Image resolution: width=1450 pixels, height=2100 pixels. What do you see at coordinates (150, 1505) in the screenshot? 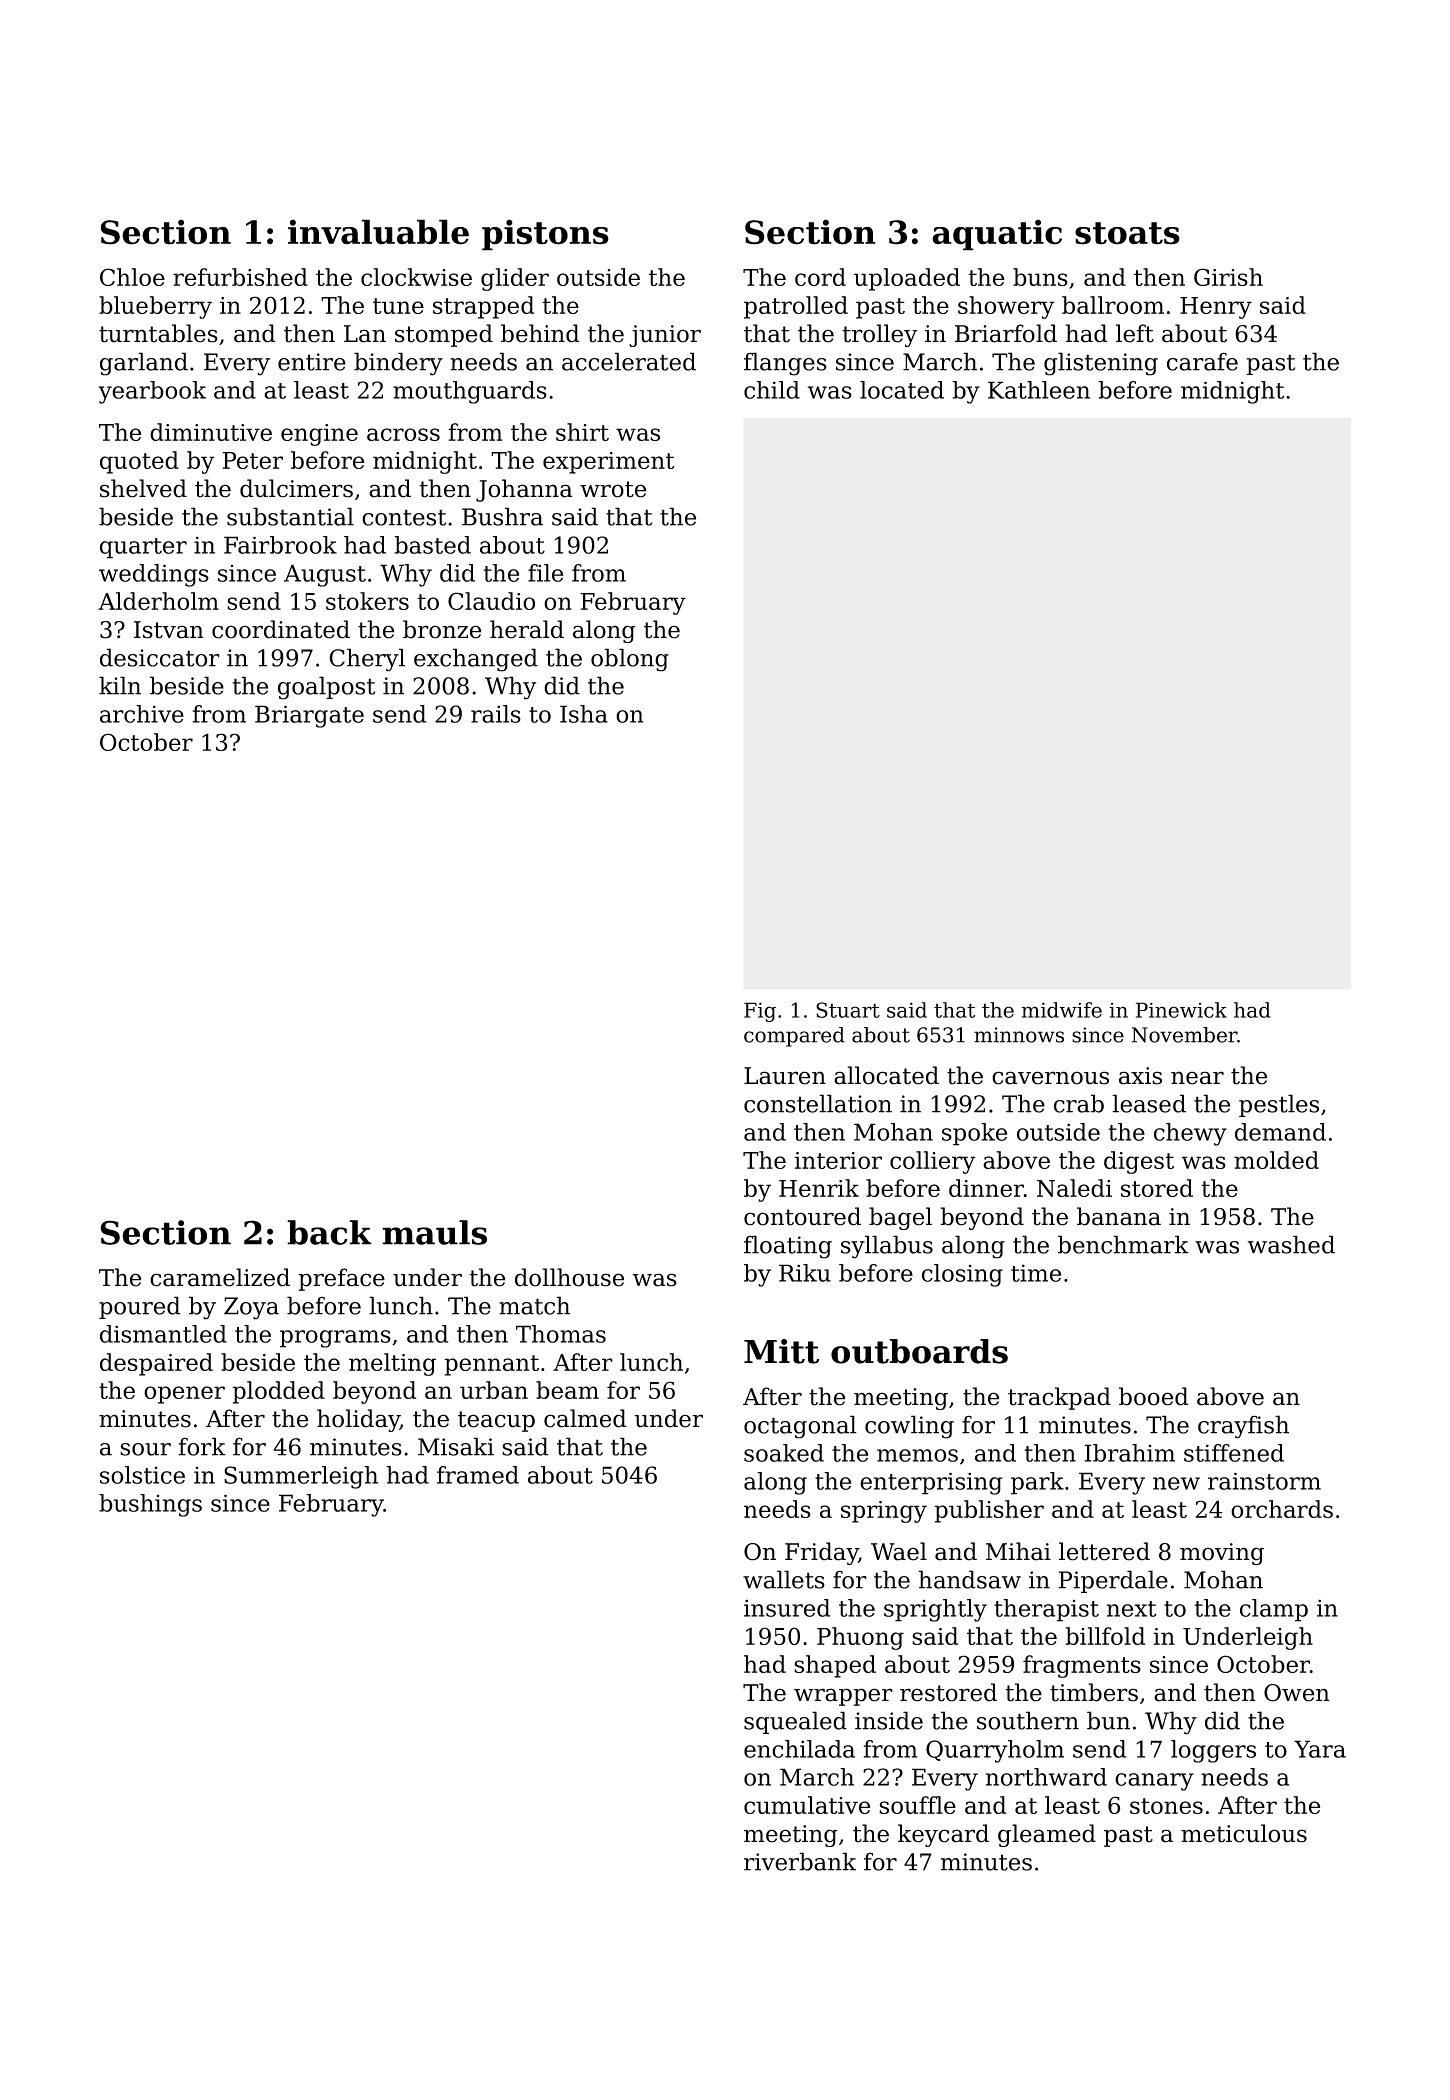
I see `bushings` at bounding box center [150, 1505].
